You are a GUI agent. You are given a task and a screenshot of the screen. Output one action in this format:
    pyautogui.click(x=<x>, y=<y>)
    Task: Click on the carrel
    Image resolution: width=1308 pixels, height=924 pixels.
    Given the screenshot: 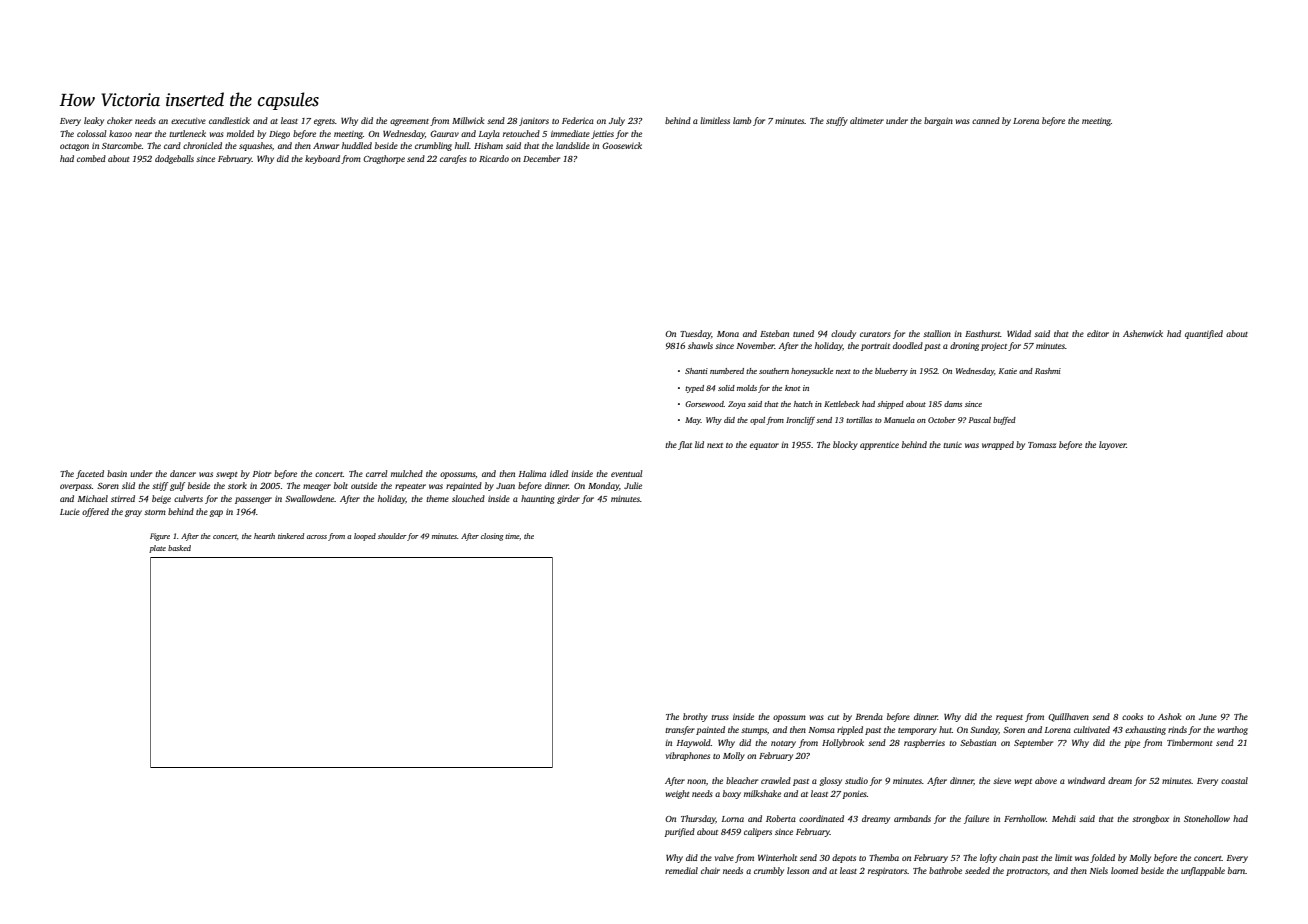 What is the action you would take?
    pyautogui.click(x=376, y=473)
